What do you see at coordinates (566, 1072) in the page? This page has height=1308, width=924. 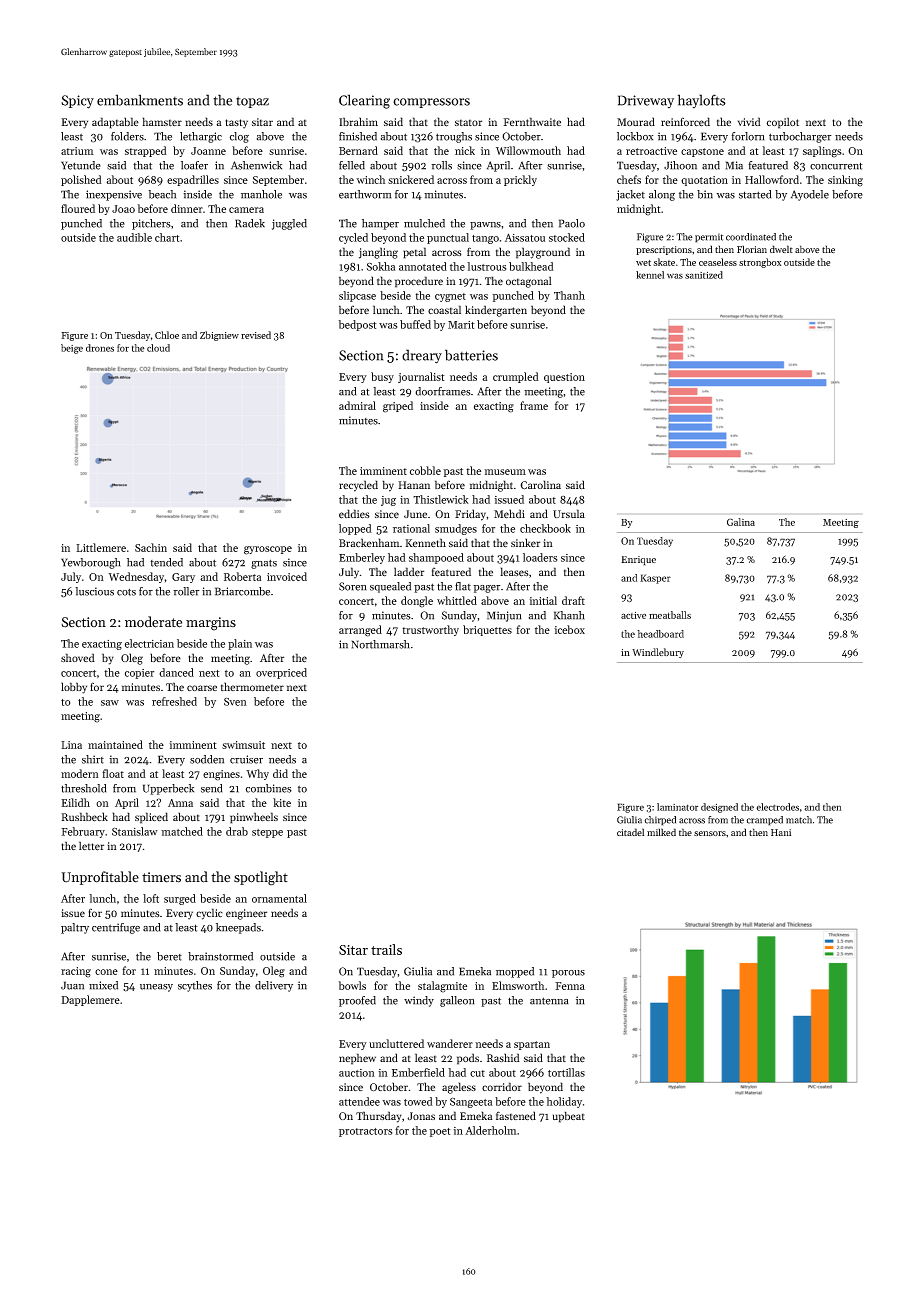 I see `tortillas` at bounding box center [566, 1072].
